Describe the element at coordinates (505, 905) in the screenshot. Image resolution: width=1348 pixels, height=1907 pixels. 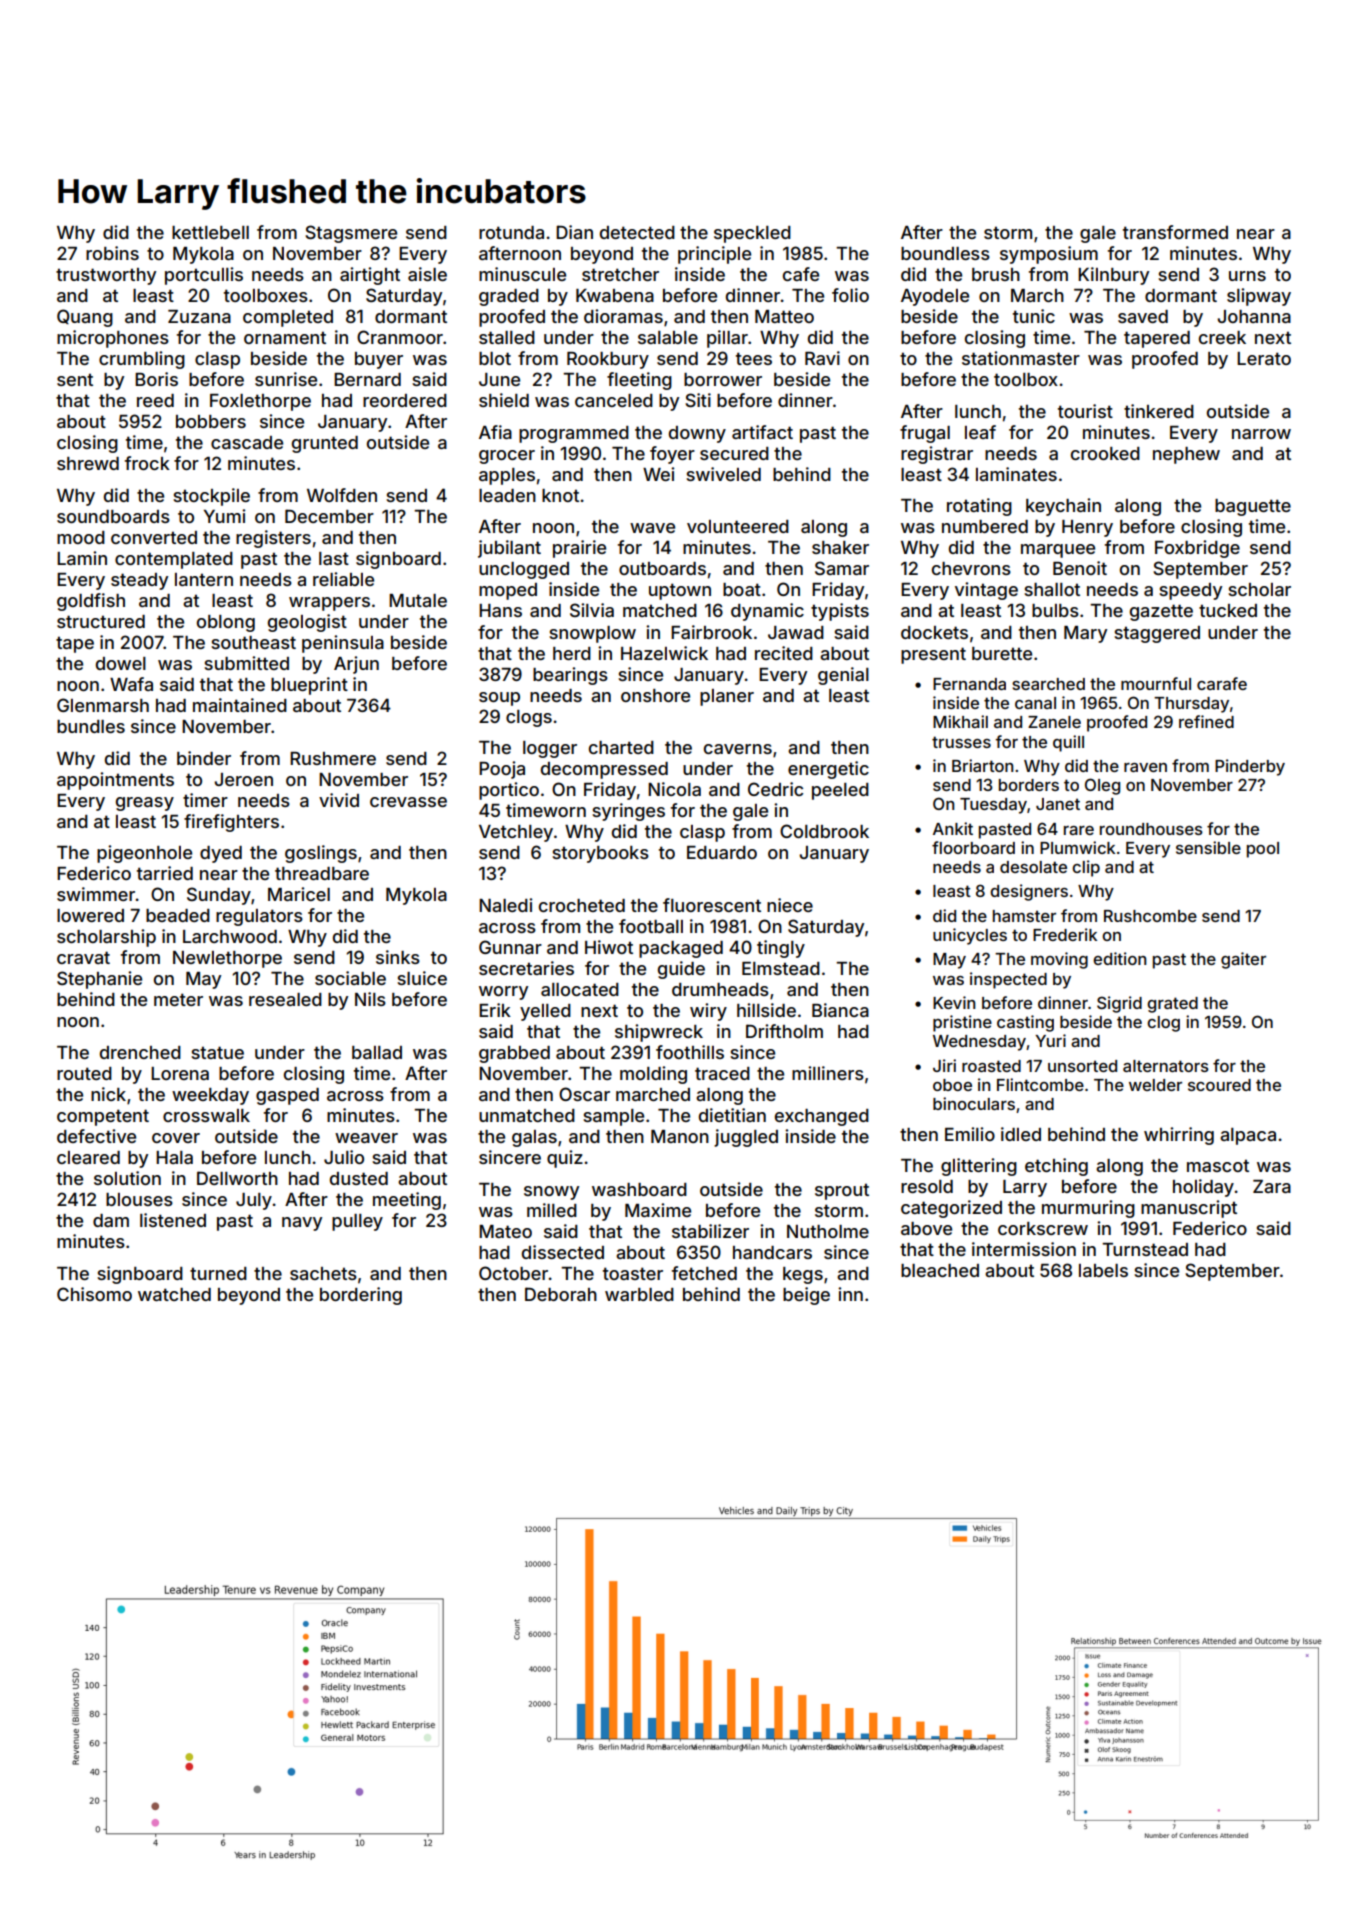
I see `Naledi` at that location.
